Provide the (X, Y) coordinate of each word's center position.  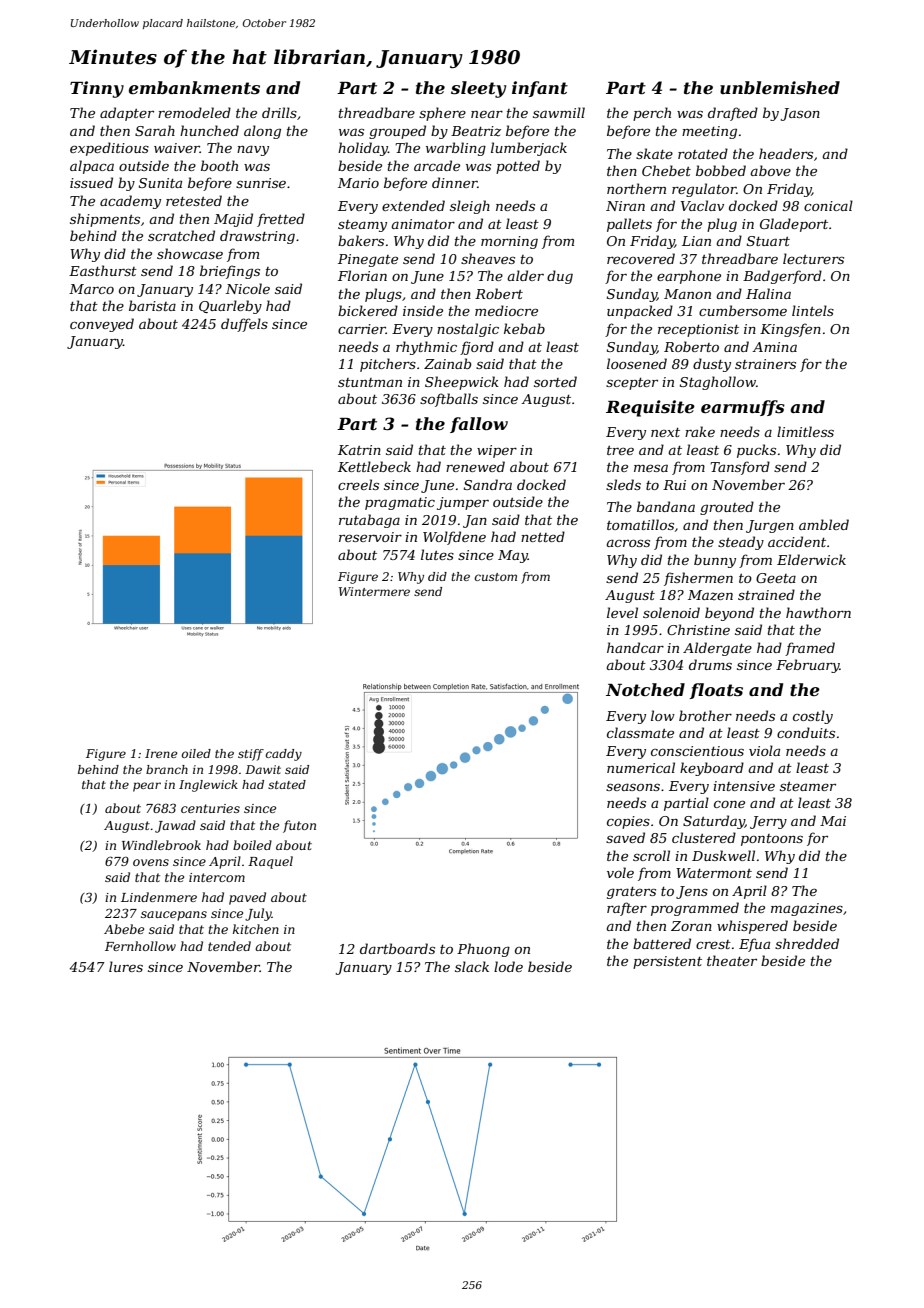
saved (625, 837)
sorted (555, 381)
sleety (478, 89)
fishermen (698, 579)
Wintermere (374, 591)
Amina (774, 347)
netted (543, 536)
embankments (194, 88)
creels (358, 484)
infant (540, 89)
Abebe (124, 929)
